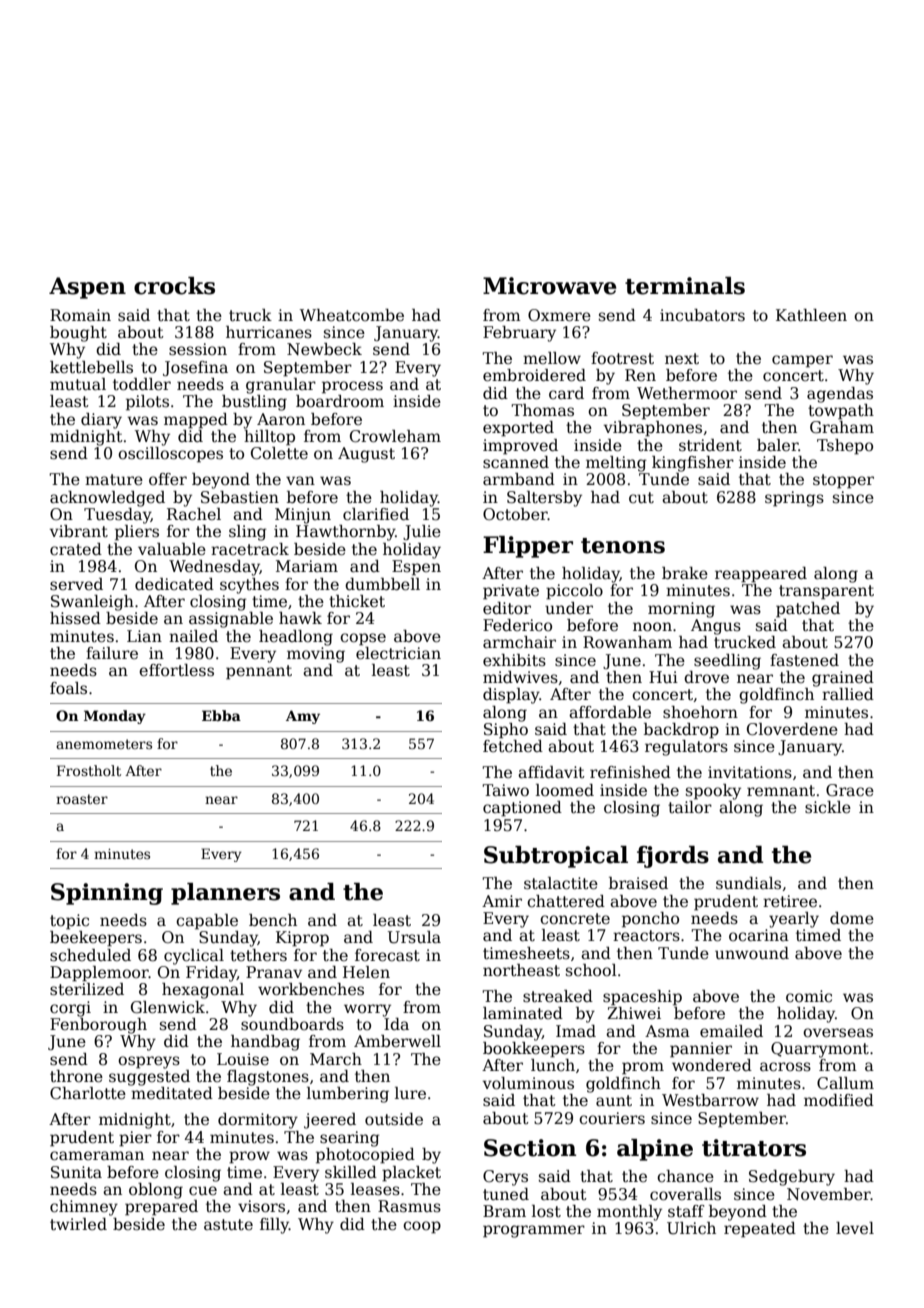 The height and width of the document is (1308, 924). What do you see at coordinates (549, 286) in the document?
I see `Microwave` at bounding box center [549, 286].
